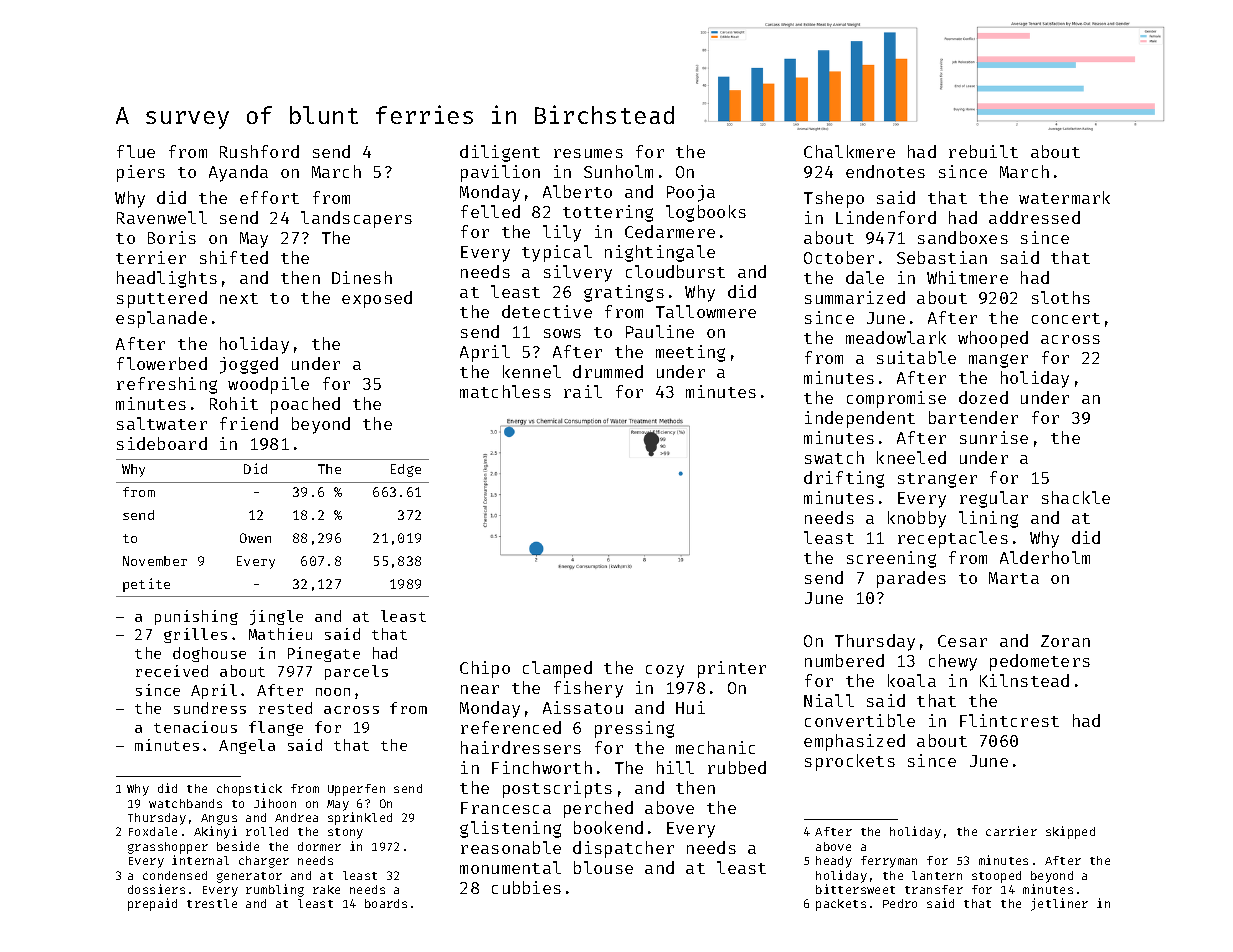  What do you see at coordinates (152, 904) in the image?
I see `prepaid` at bounding box center [152, 904].
